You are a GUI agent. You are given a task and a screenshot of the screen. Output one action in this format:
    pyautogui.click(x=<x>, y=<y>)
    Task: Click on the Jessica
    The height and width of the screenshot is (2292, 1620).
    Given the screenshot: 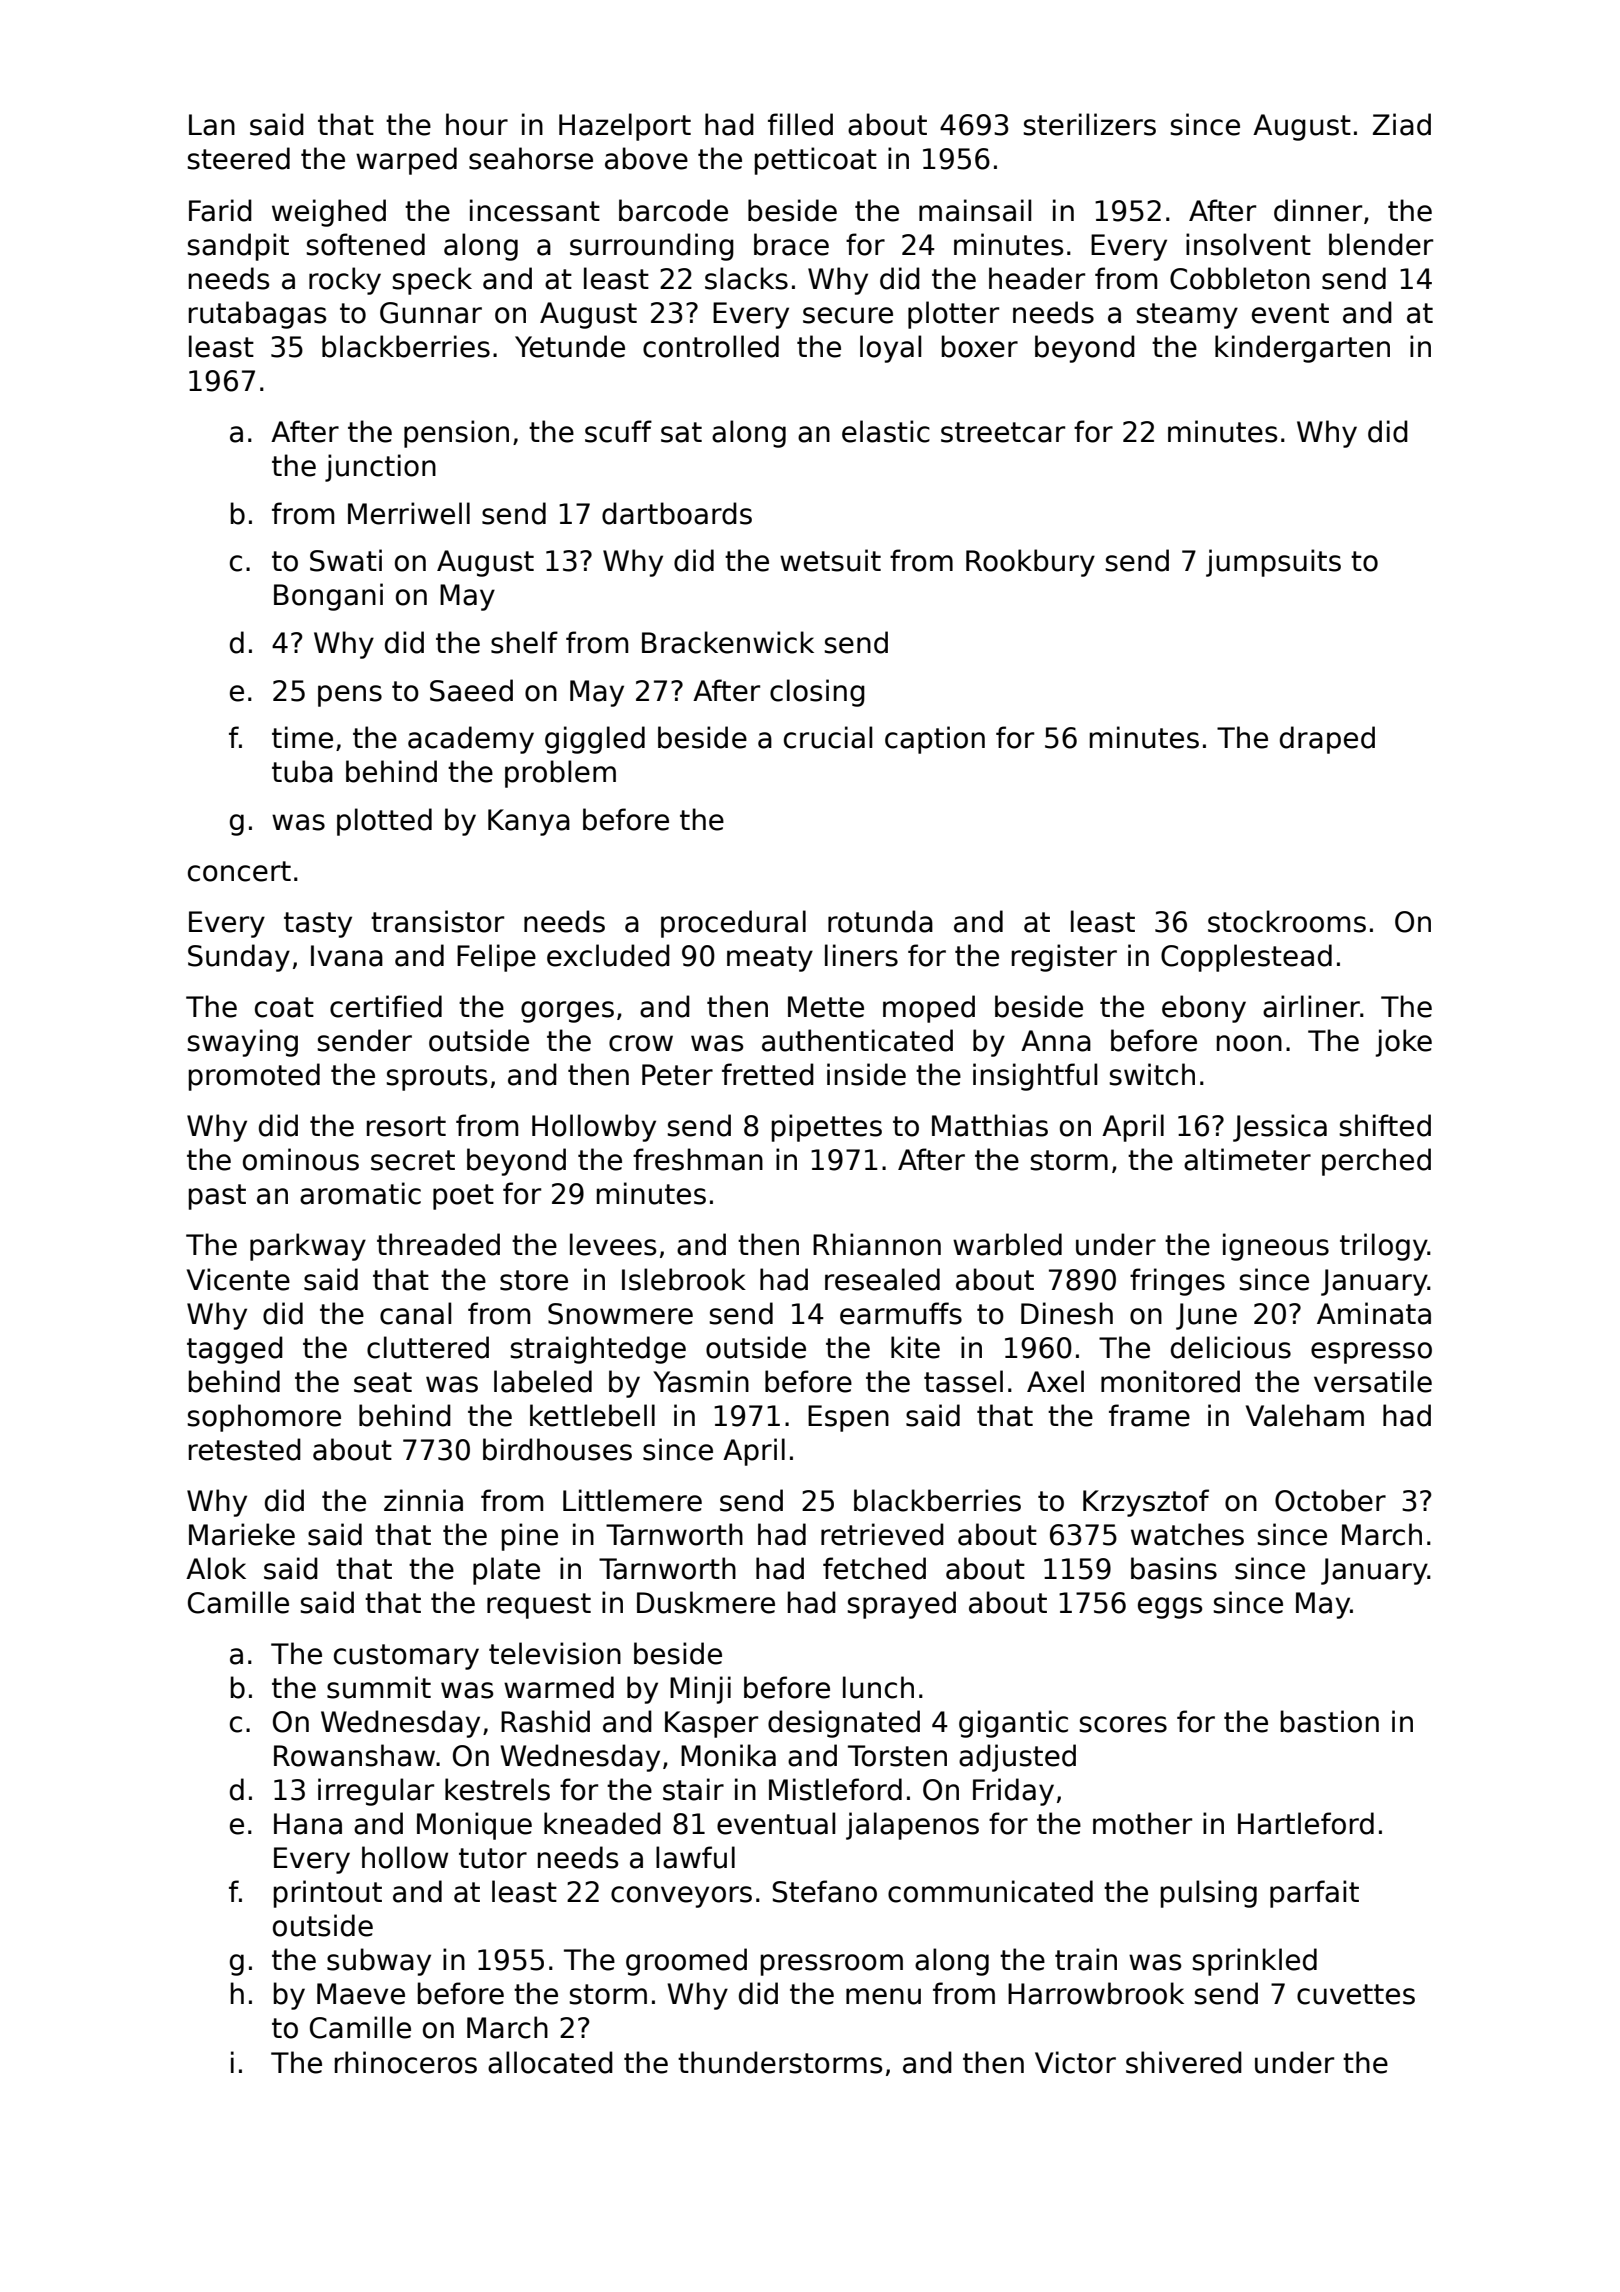 What is the action you would take?
    pyautogui.click(x=1280, y=1128)
